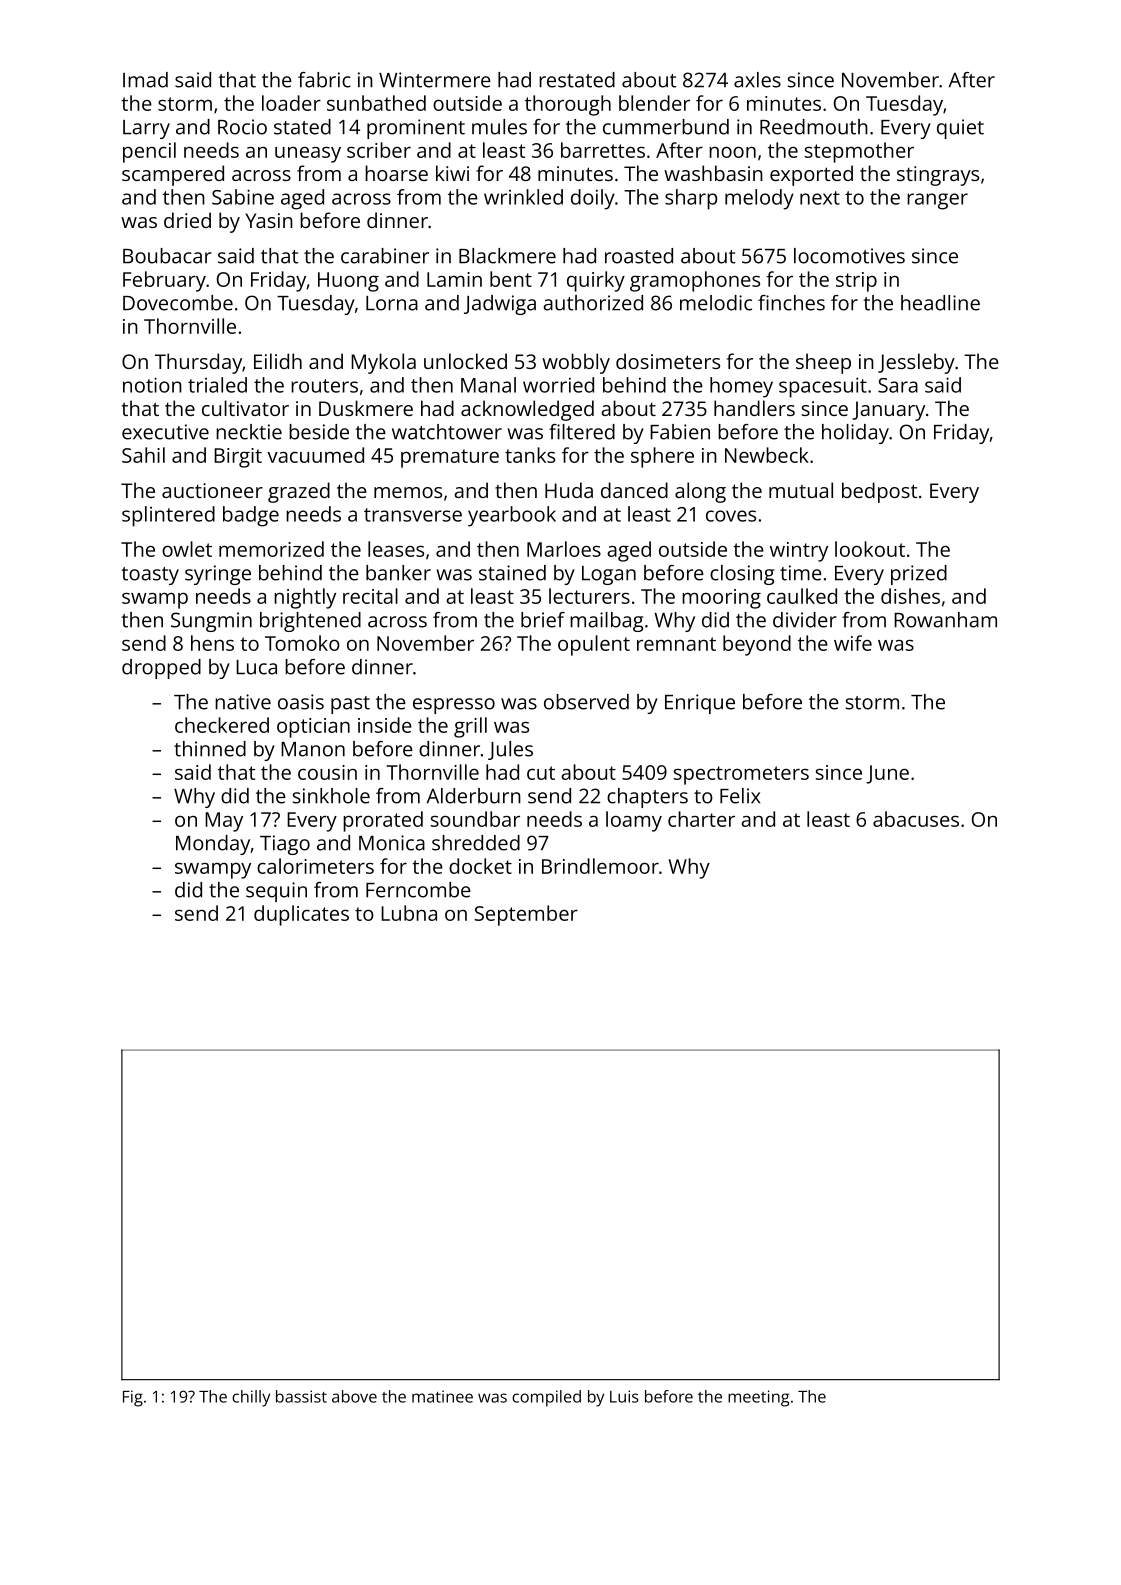 The width and height of the page is (1121, 1585). I want to click on mules, so click(499, 127).
